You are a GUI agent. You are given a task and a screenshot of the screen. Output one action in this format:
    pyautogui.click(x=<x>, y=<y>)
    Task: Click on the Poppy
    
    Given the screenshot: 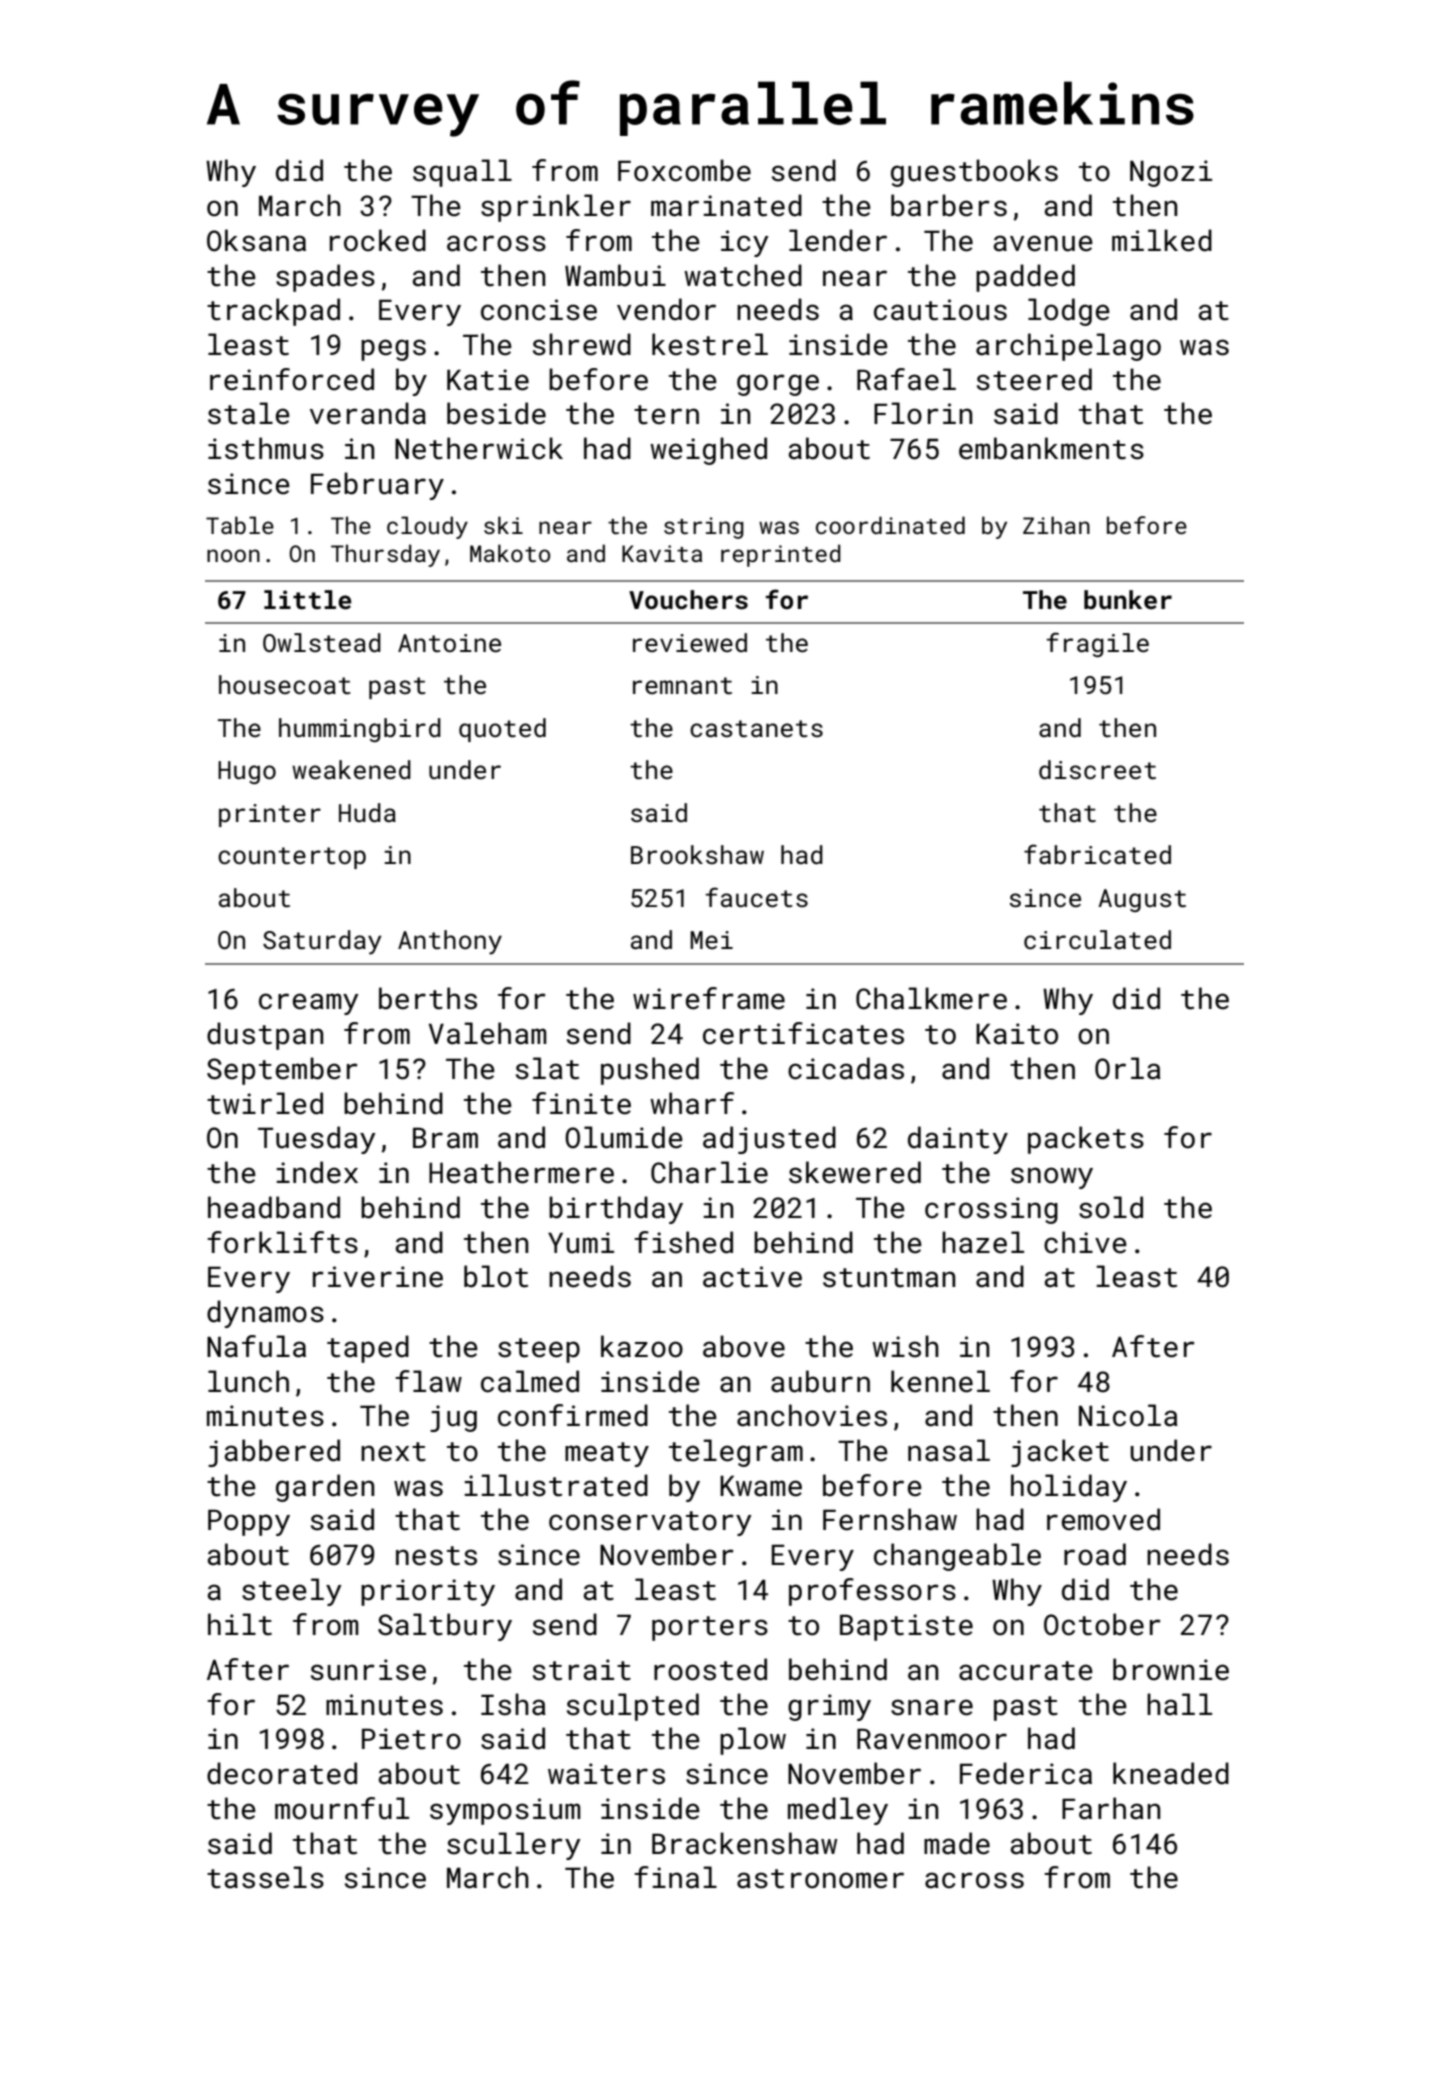 What is the action you would take?
    pyautogui.click(x=249, y=1522)
